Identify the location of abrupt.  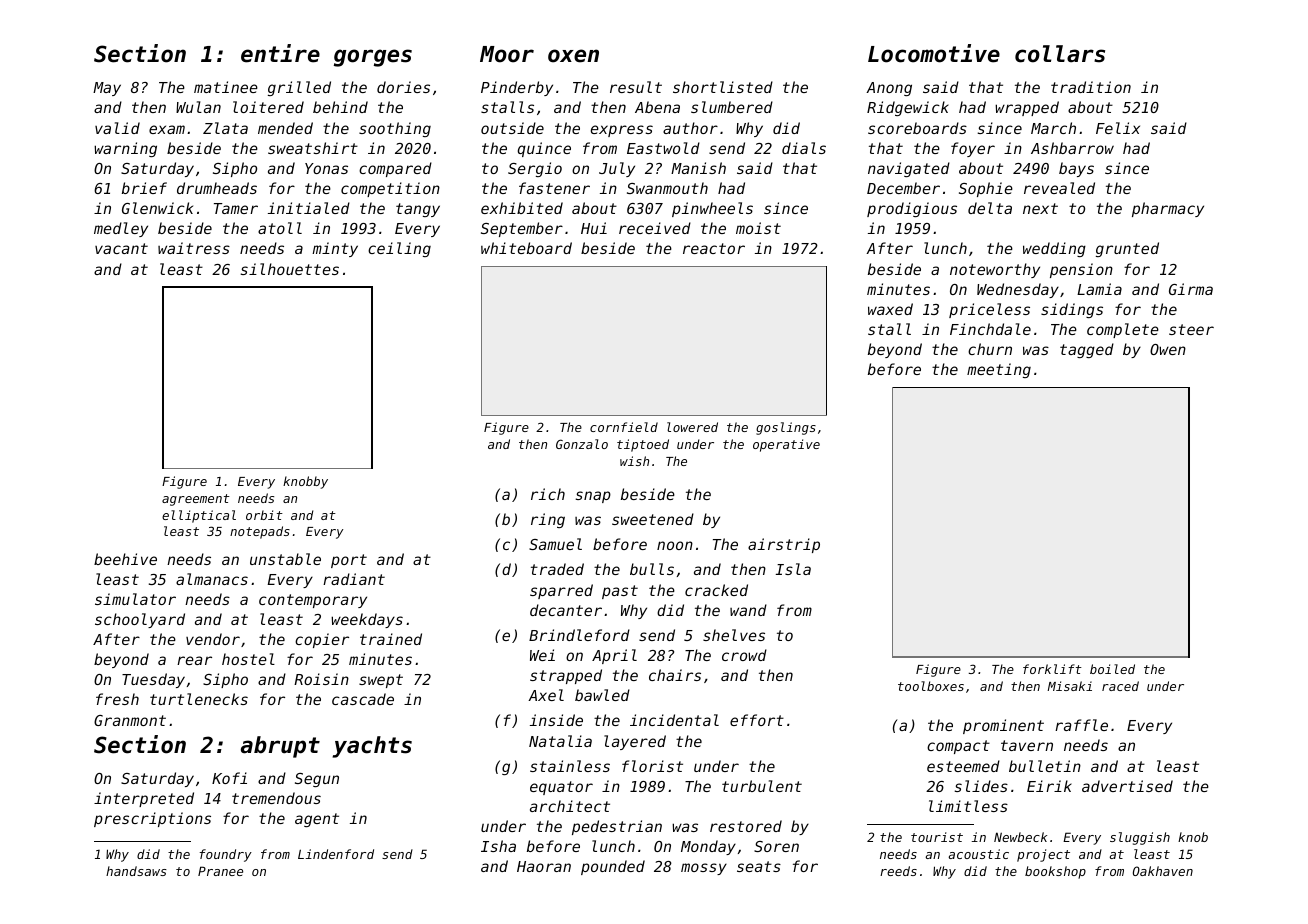
(280, 747).
